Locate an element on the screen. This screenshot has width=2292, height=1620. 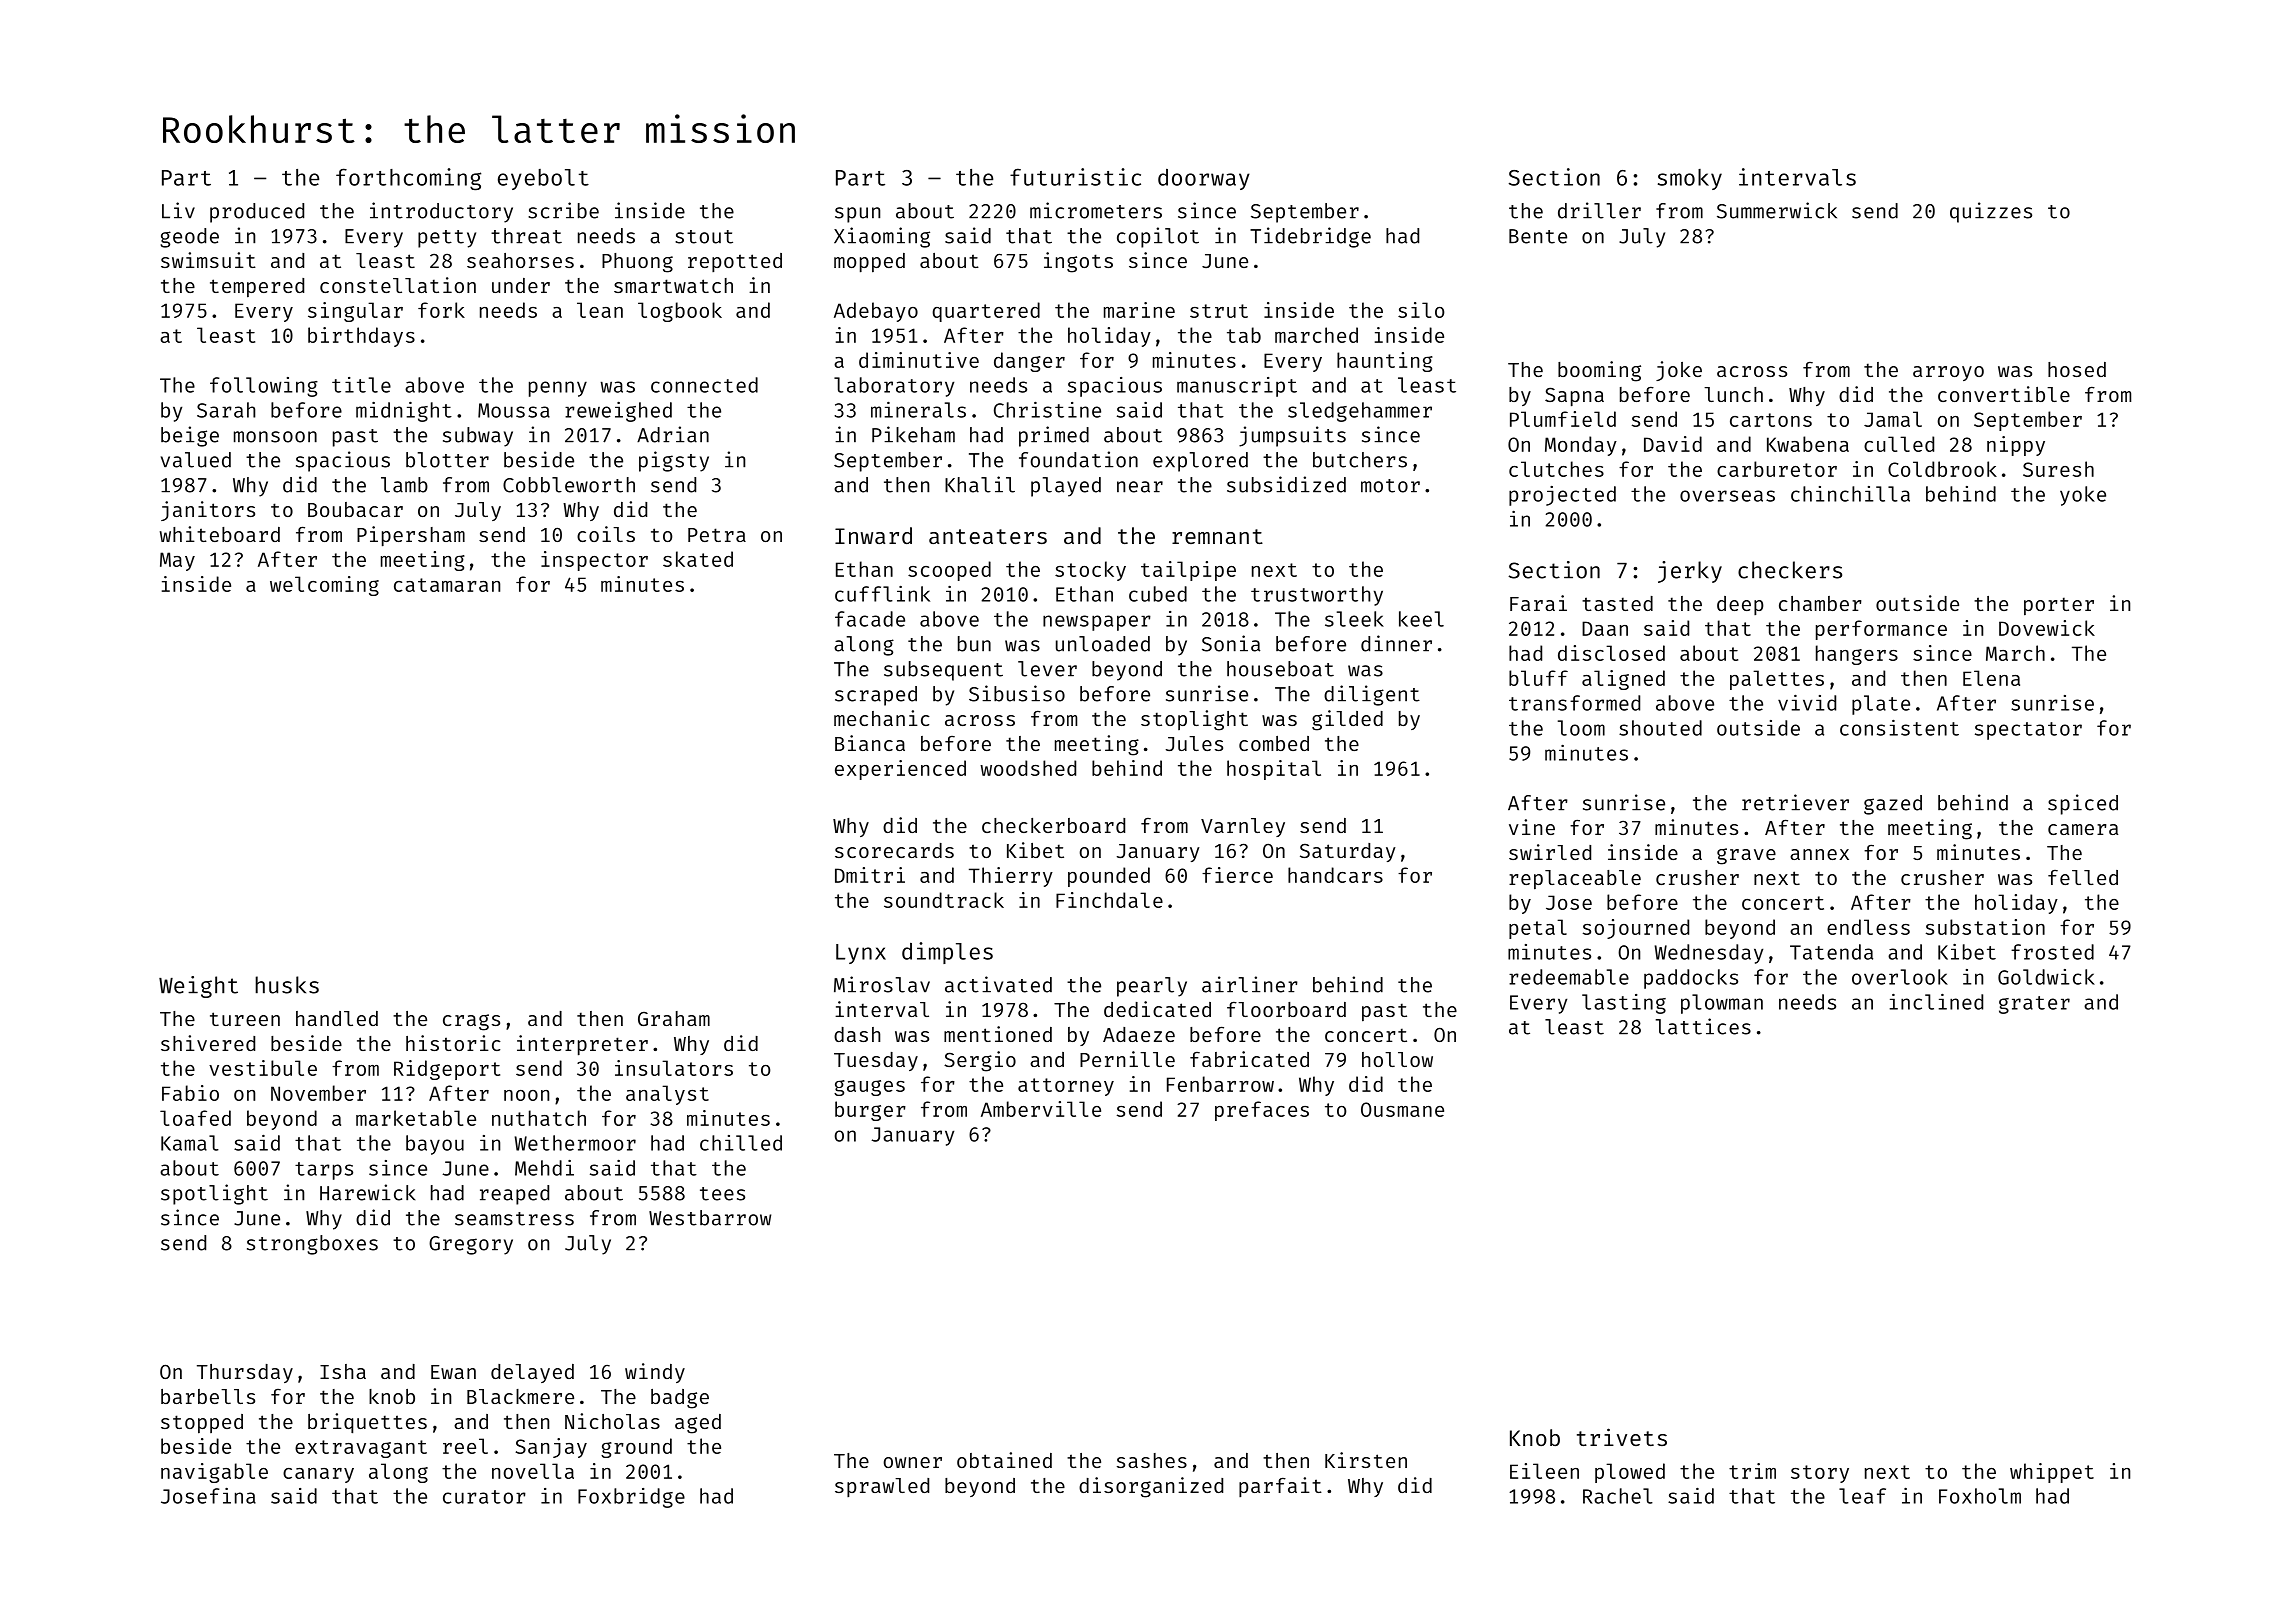
quizzes is located at coordinates (1991, 212).
